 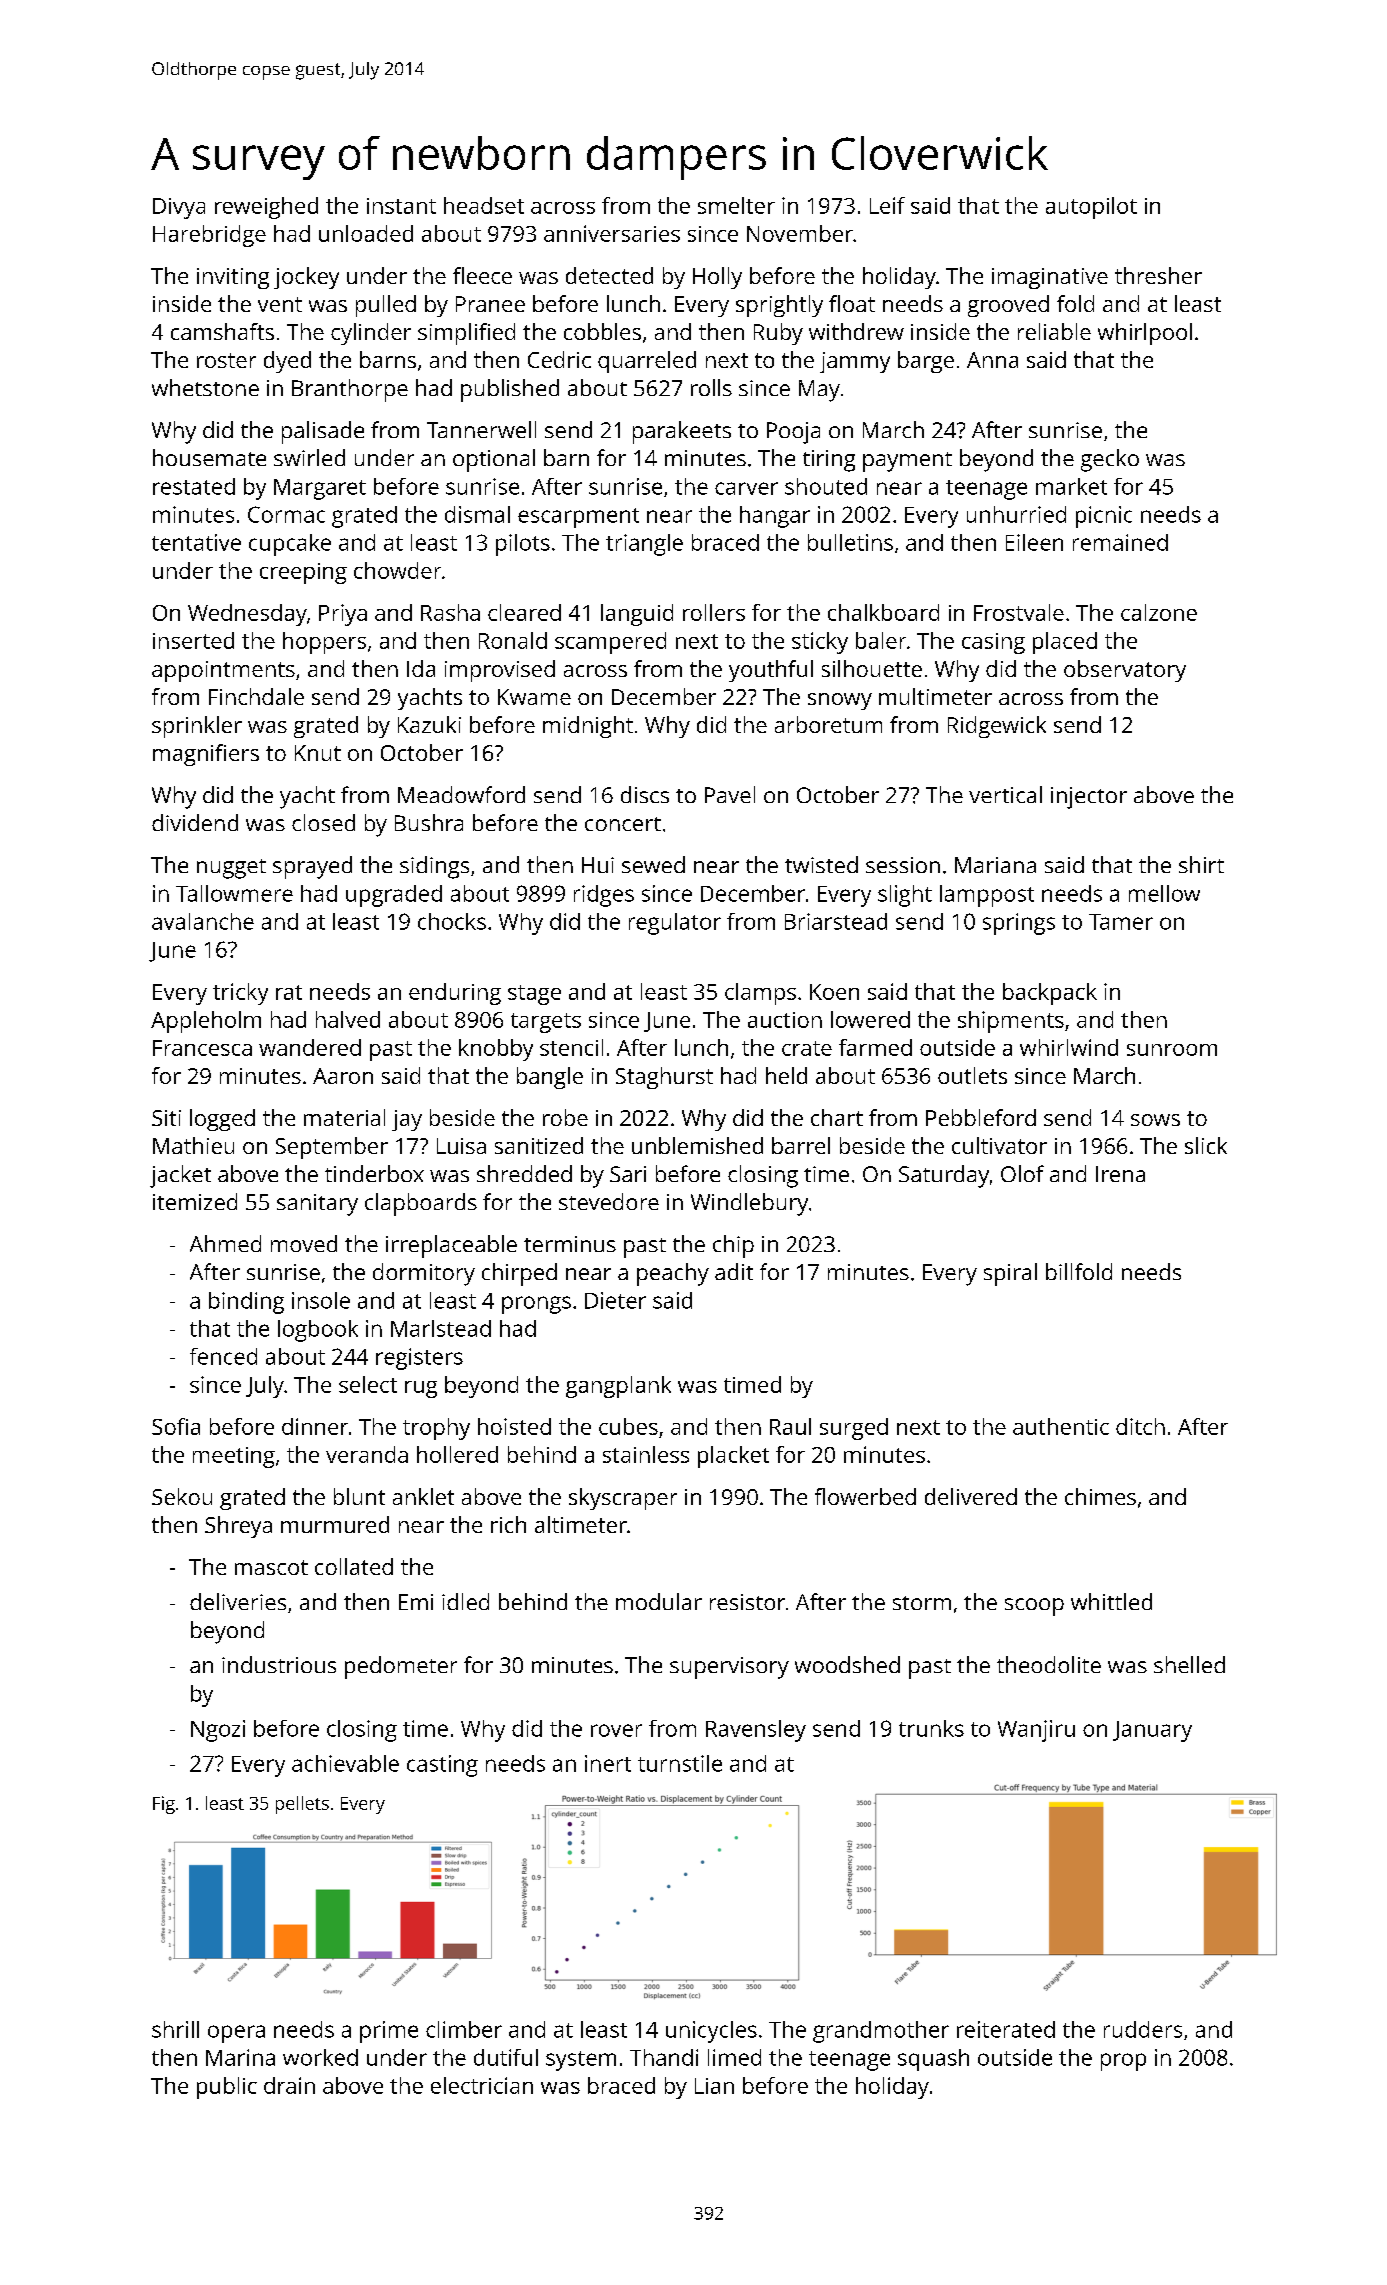 I want to click on Ravensley, so click(x=756, y=1731).
